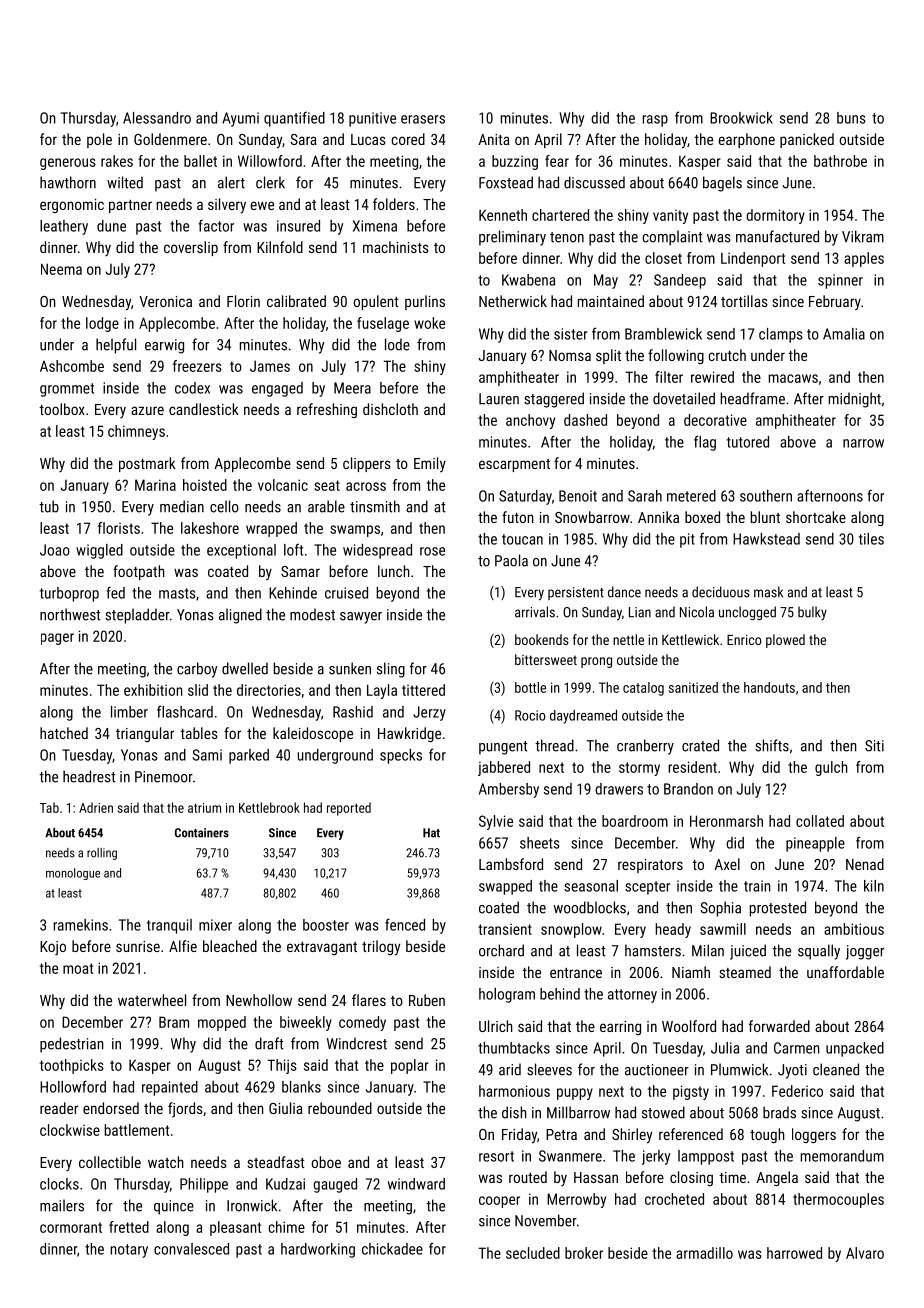 The height and width of the screenshot is (1308, 924). I want to click on Angela, so click(777, 1178).
